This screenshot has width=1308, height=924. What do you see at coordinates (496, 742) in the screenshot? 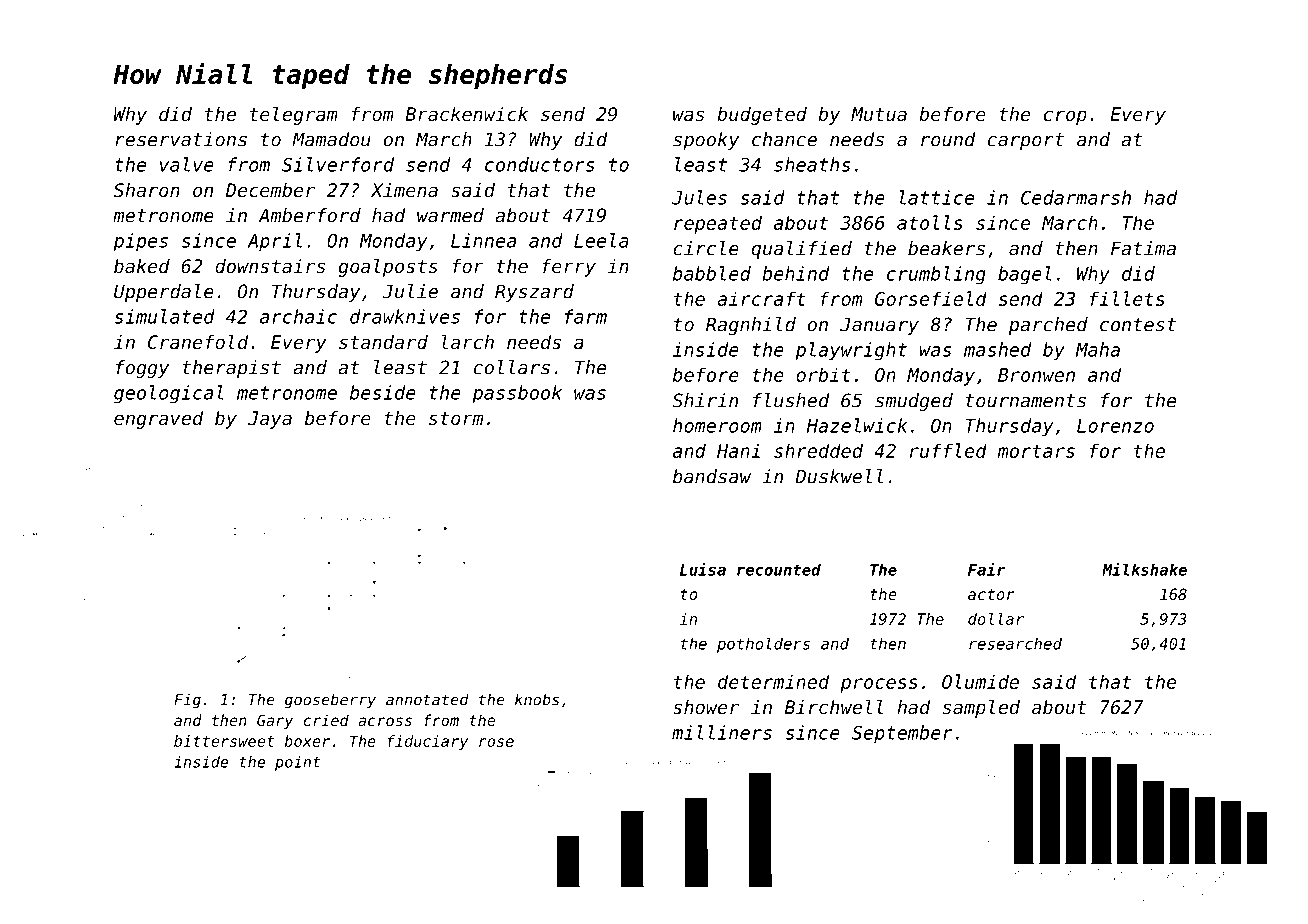
I see `rose` at bounding box center [496, 742].
